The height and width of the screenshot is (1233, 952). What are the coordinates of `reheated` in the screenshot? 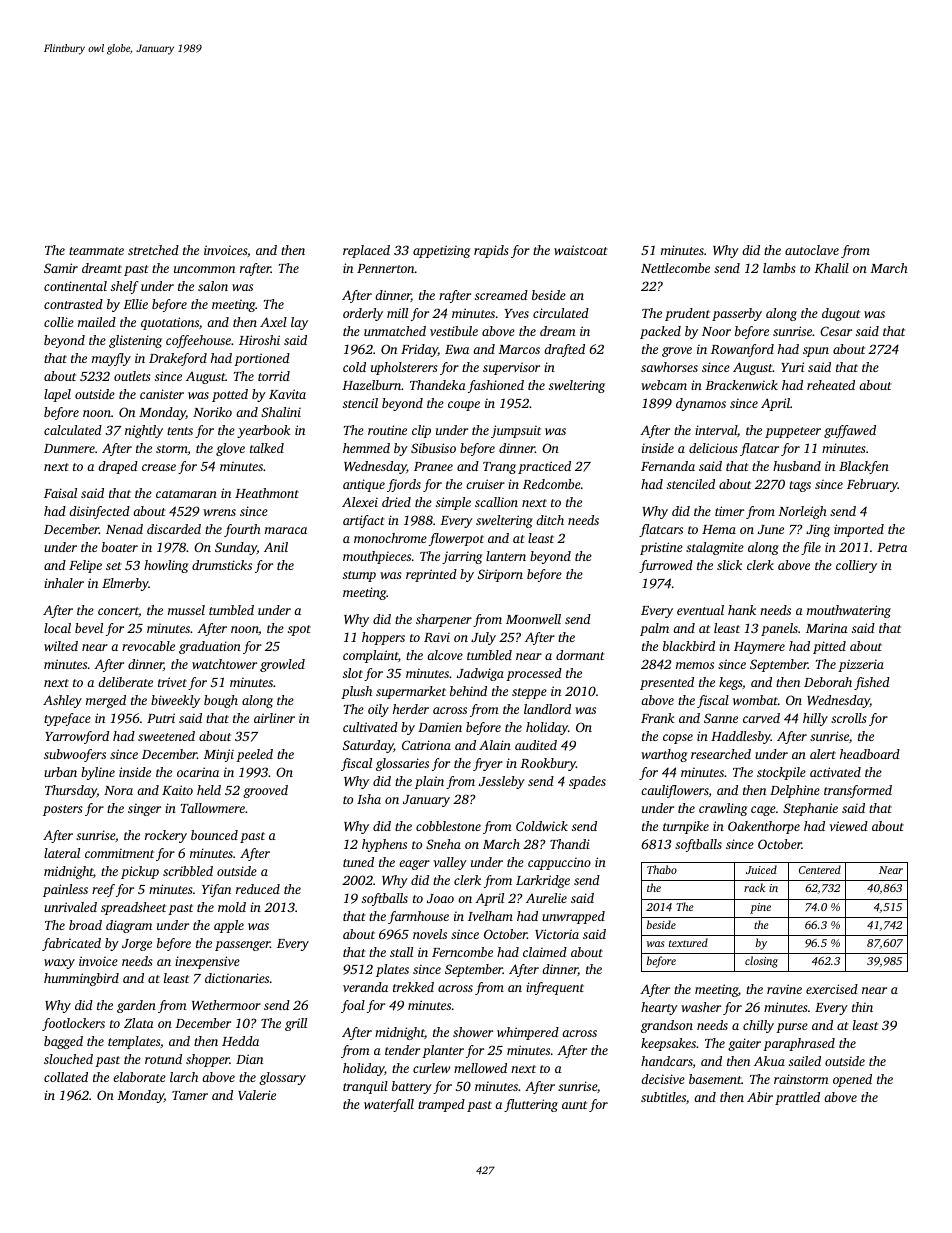 It's located at (831, 385).
